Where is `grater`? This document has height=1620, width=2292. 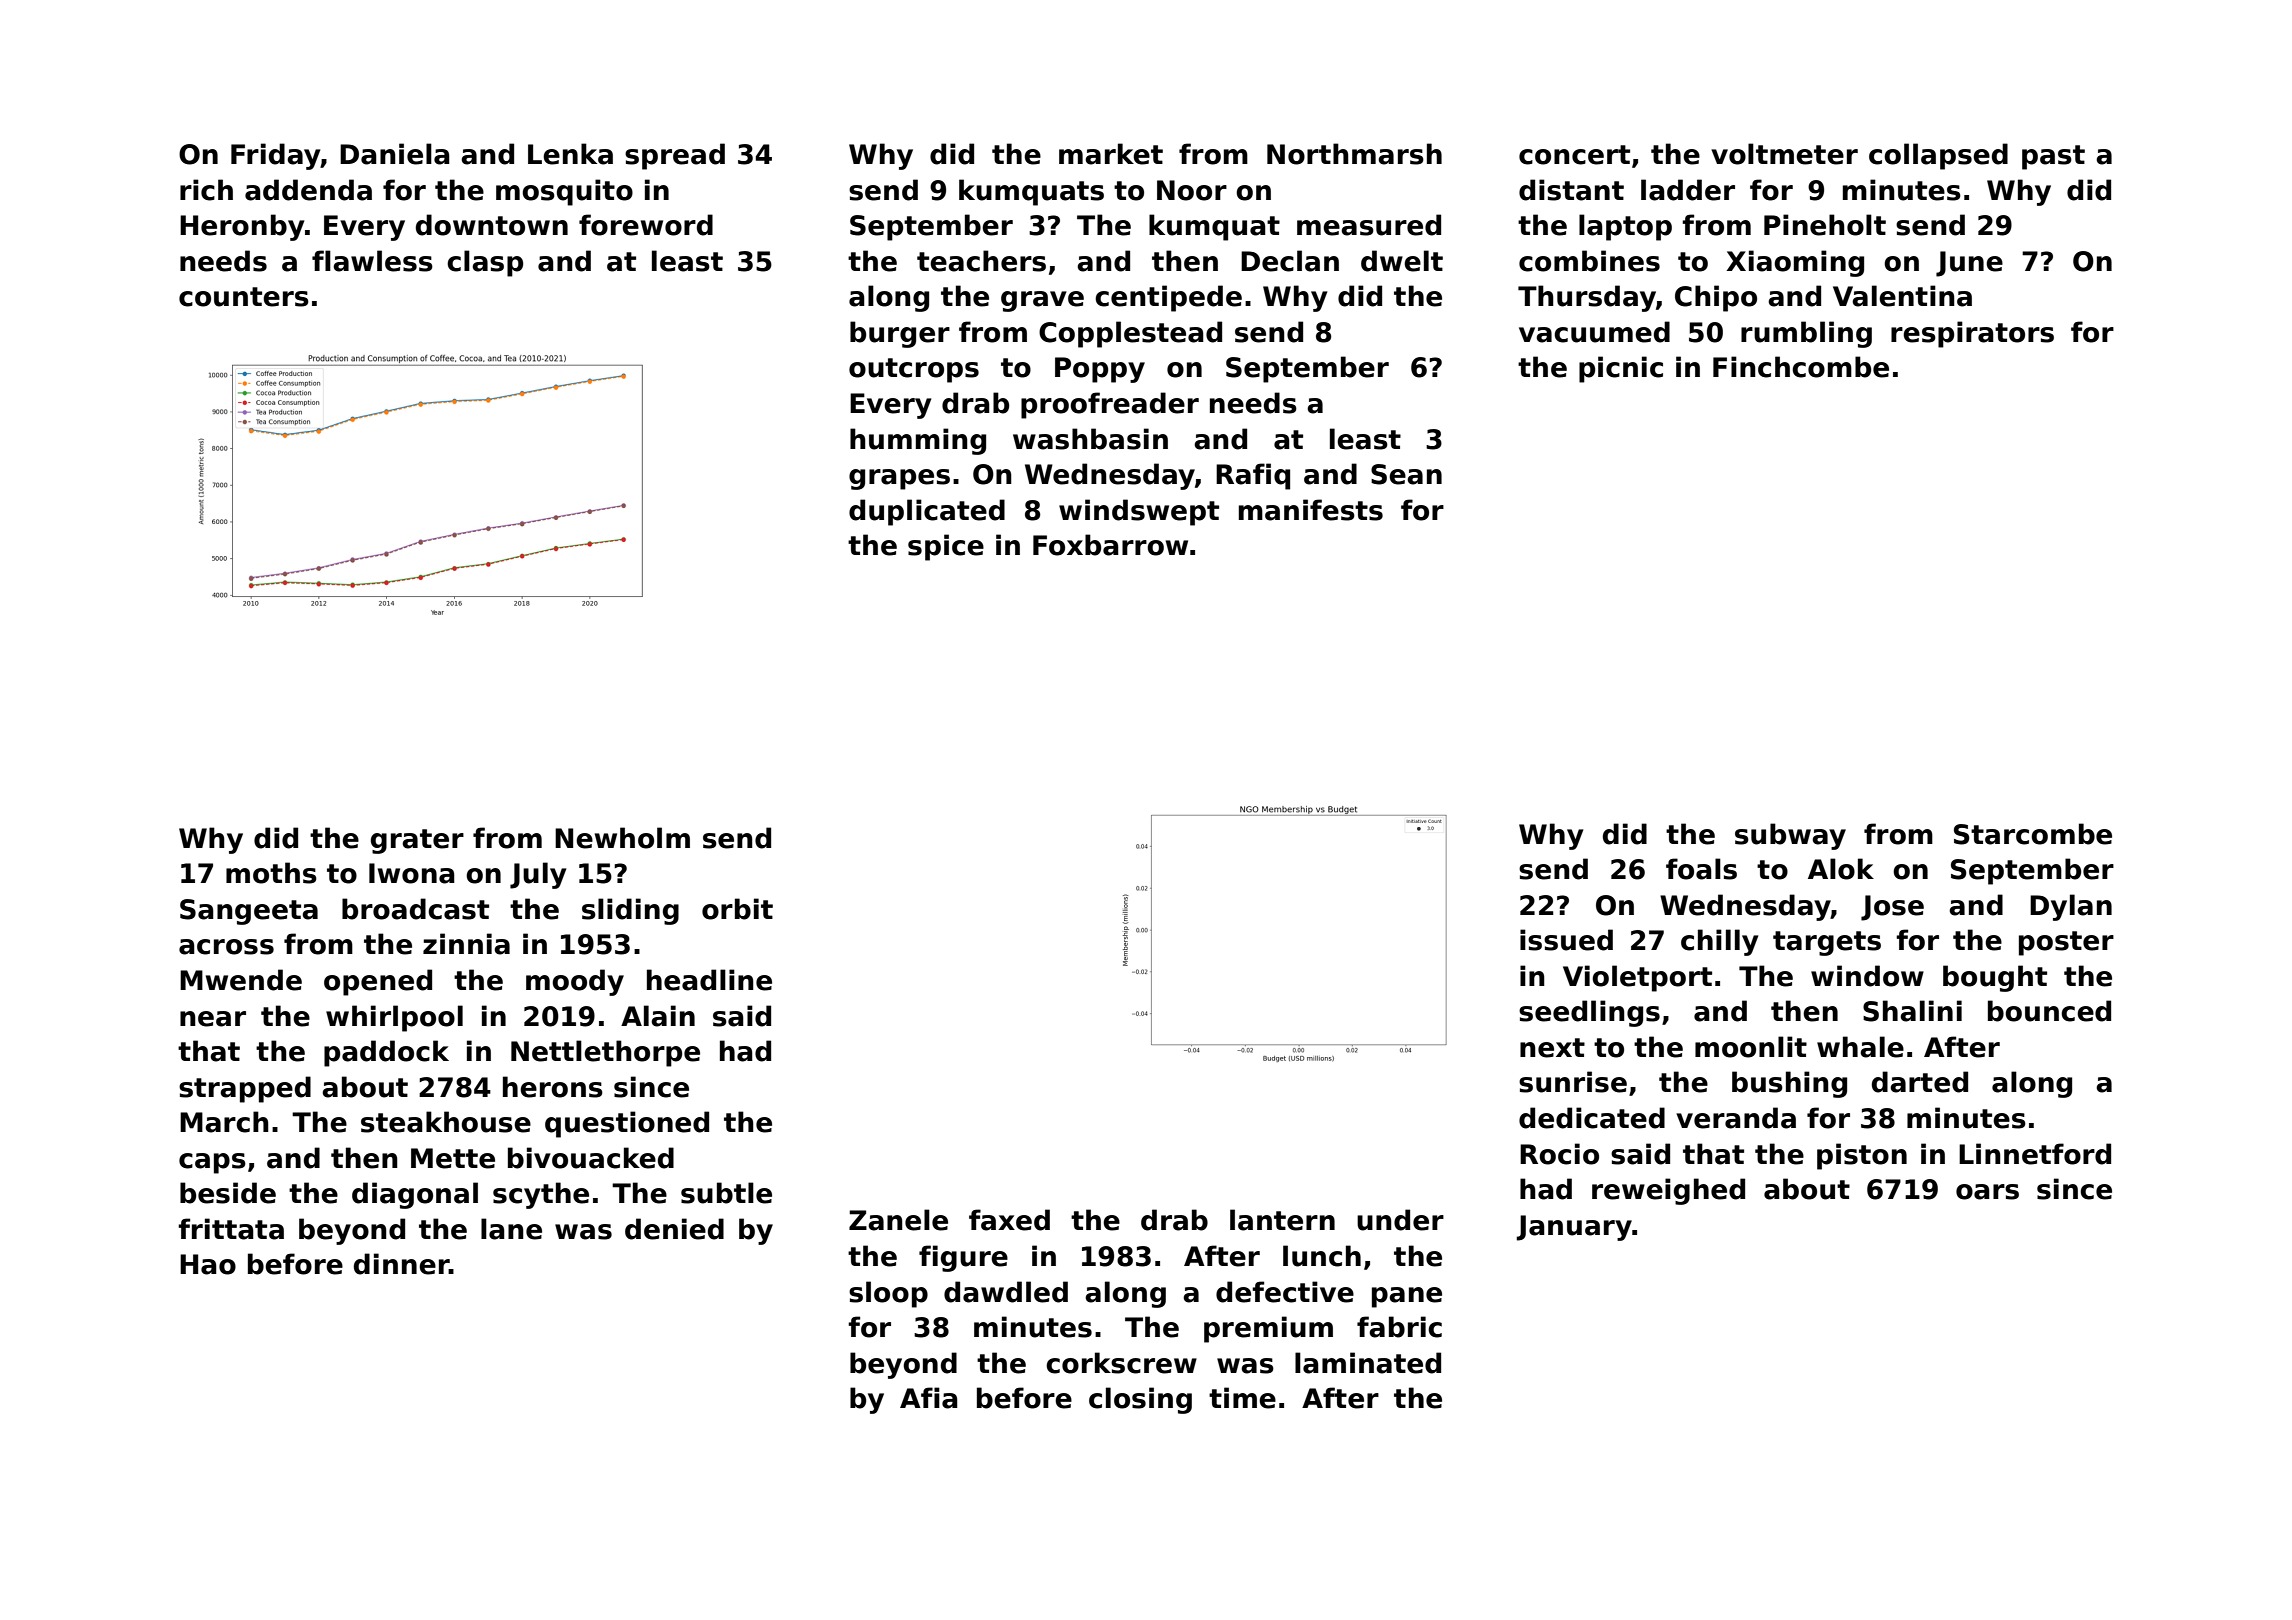
grater is located at coordinates (417, 841).
